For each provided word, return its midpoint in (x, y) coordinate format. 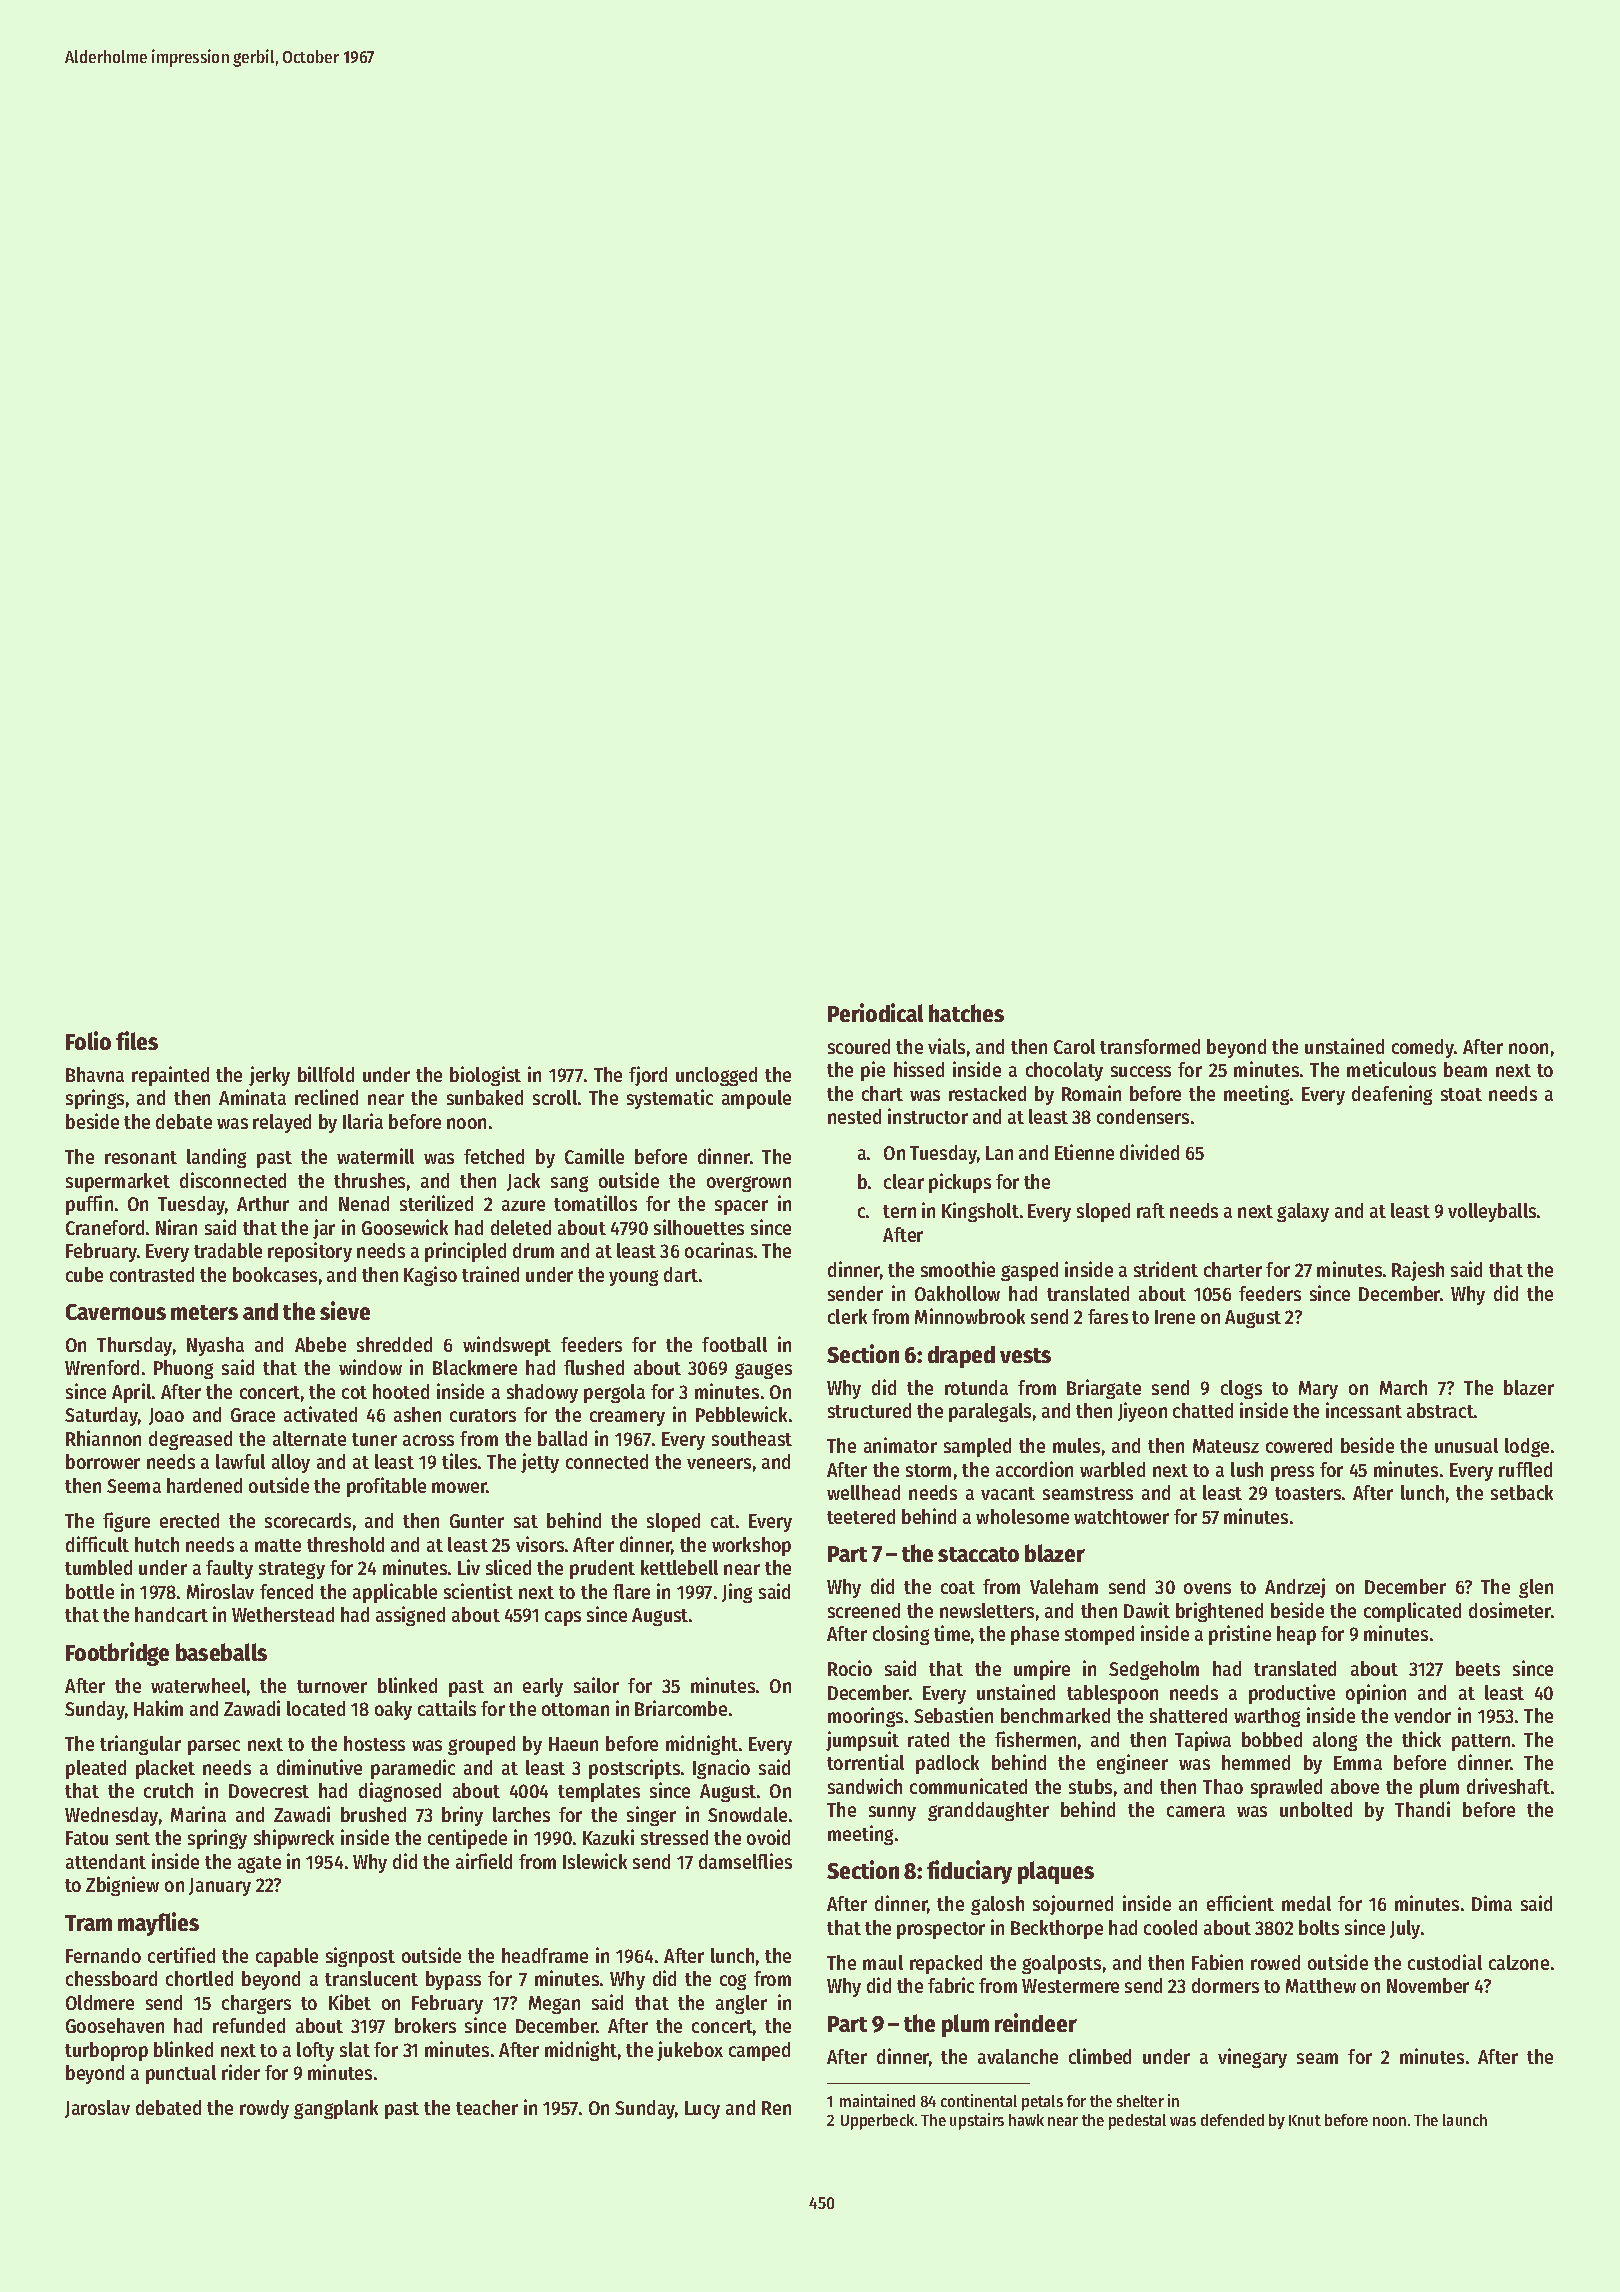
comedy (1423, 1048)
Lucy (702, 2110)
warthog (1267, 1717)
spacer (741, 1207)
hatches (966, 1013)
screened (864, 1610)
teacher (487, 2107)
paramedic (413, 1769)
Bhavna (95, 1074)
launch (1465, 2120)
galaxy (1303, 1212)
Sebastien (953, 1715)
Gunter (477, 1521)
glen (1536, 1588)
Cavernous (116, 1312)
